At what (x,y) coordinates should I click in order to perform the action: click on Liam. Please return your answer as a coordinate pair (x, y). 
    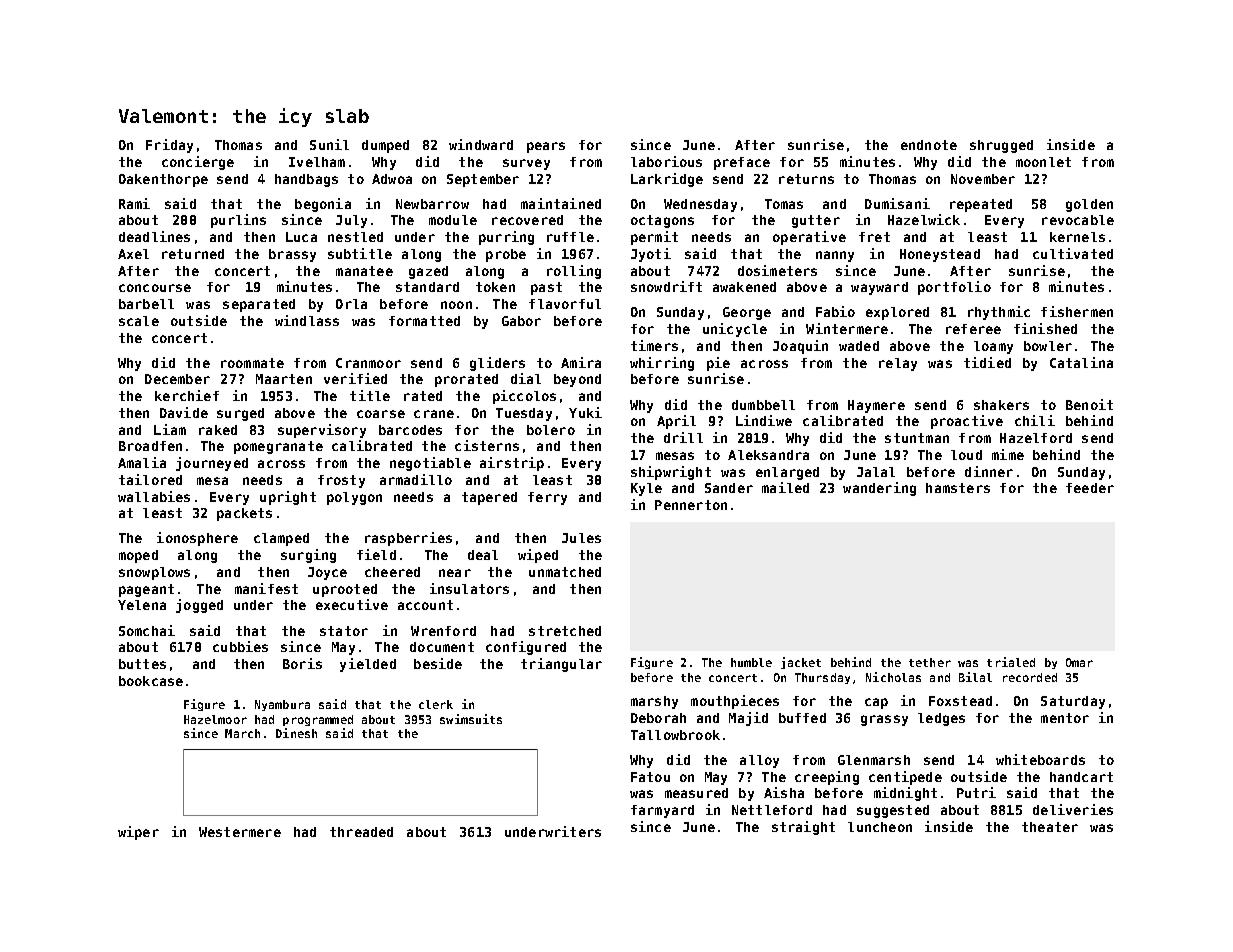
    Looking at the image, I should click on (170, 429).
